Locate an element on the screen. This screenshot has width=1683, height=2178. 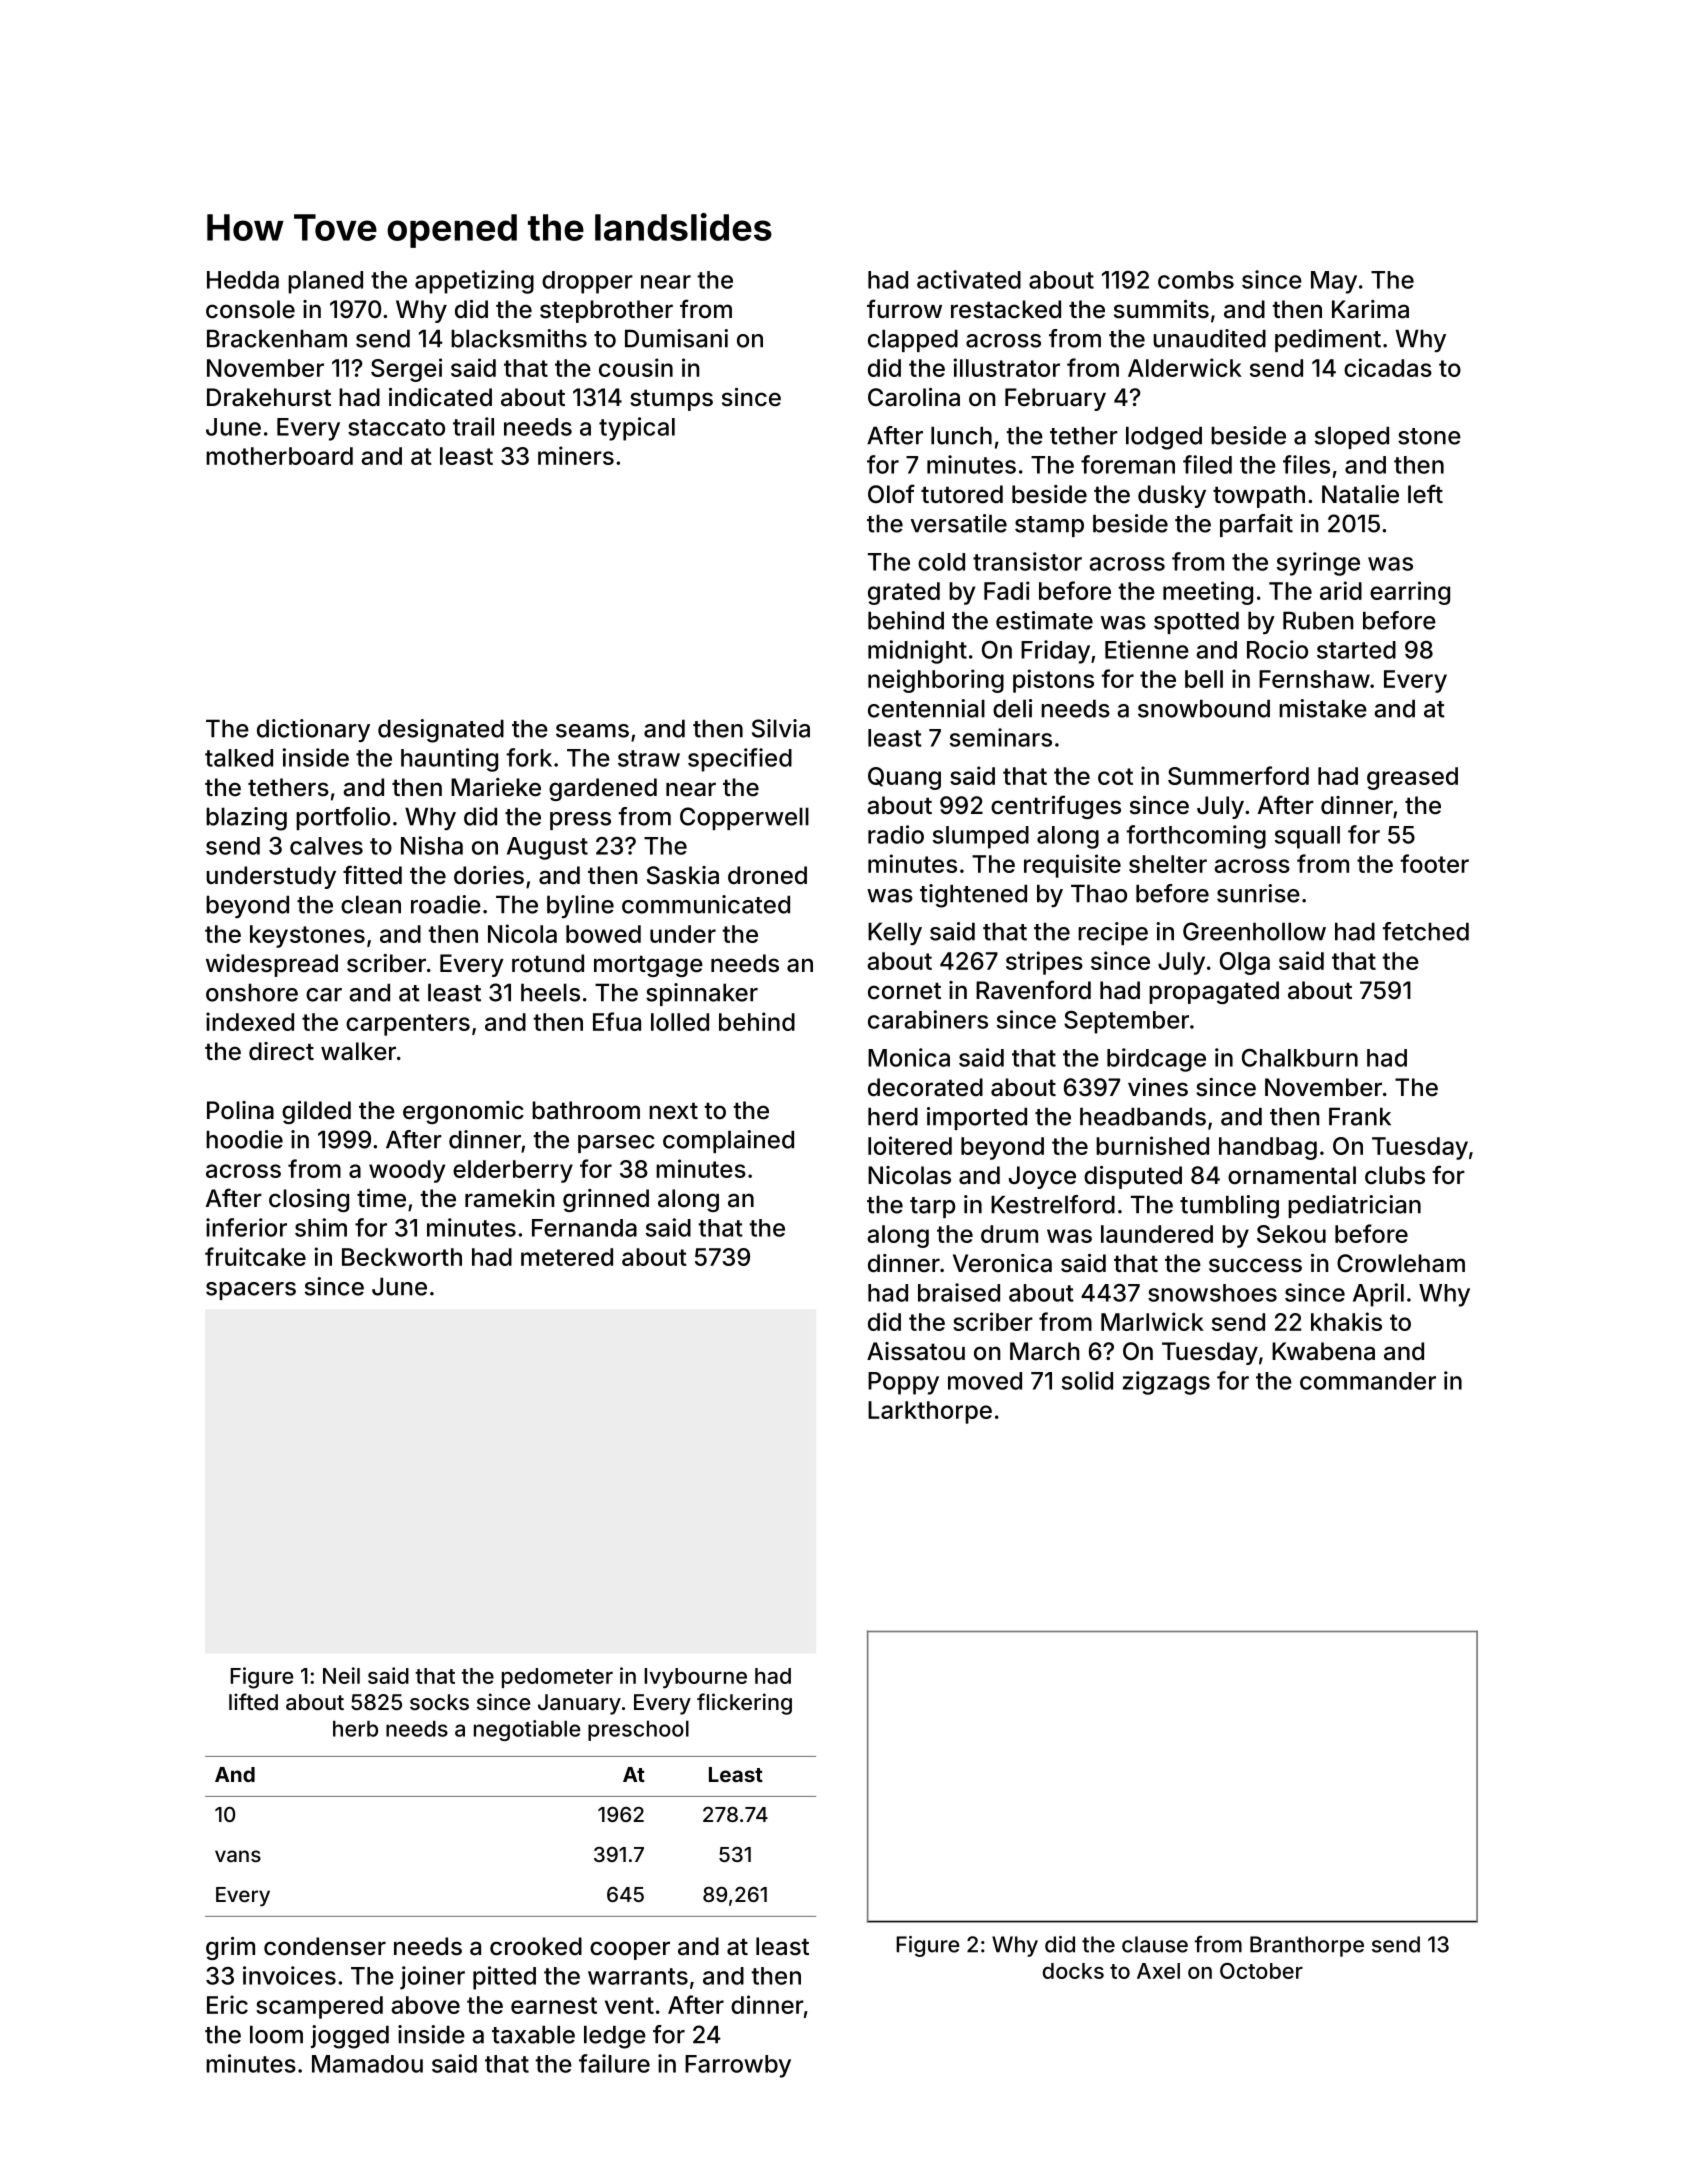
herd is located at coordinates (893, 1116).
